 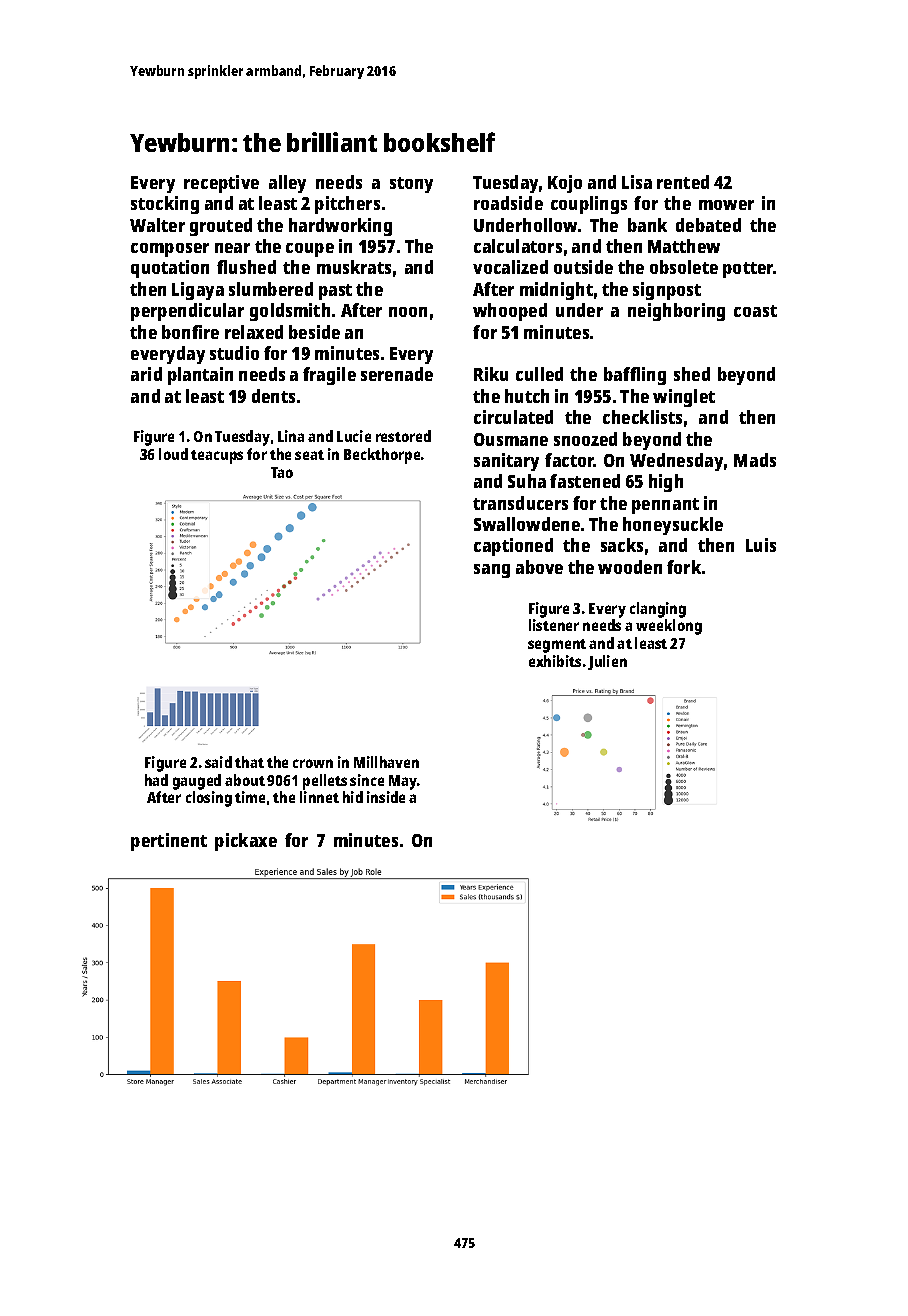 I want to click on Lisa, so click(x=637, y=182).
